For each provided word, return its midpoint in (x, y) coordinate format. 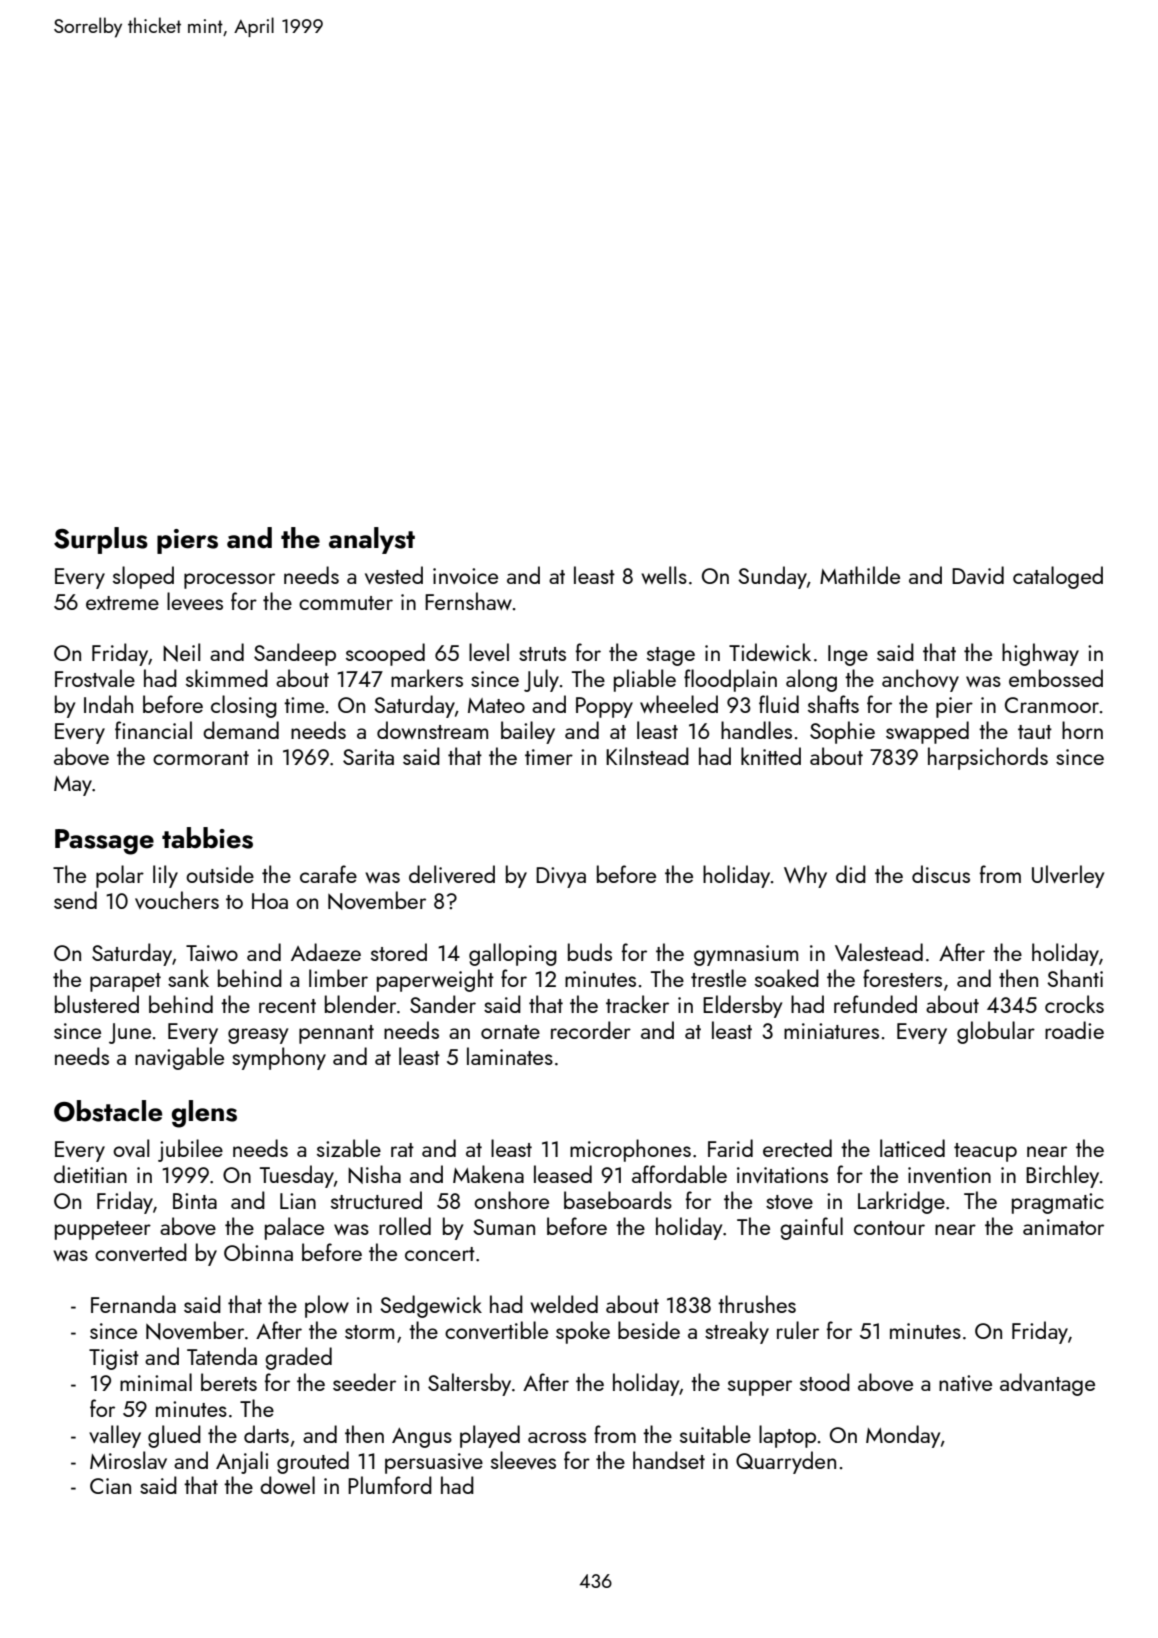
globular (996, 1032)
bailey (528, 732)
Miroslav (128, 1460)
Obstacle (108, 1111)
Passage (104, 842)
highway (1040, 654)
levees (195, 601)
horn (1082, 730)
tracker (637, 1004)
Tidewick (770, 652)
